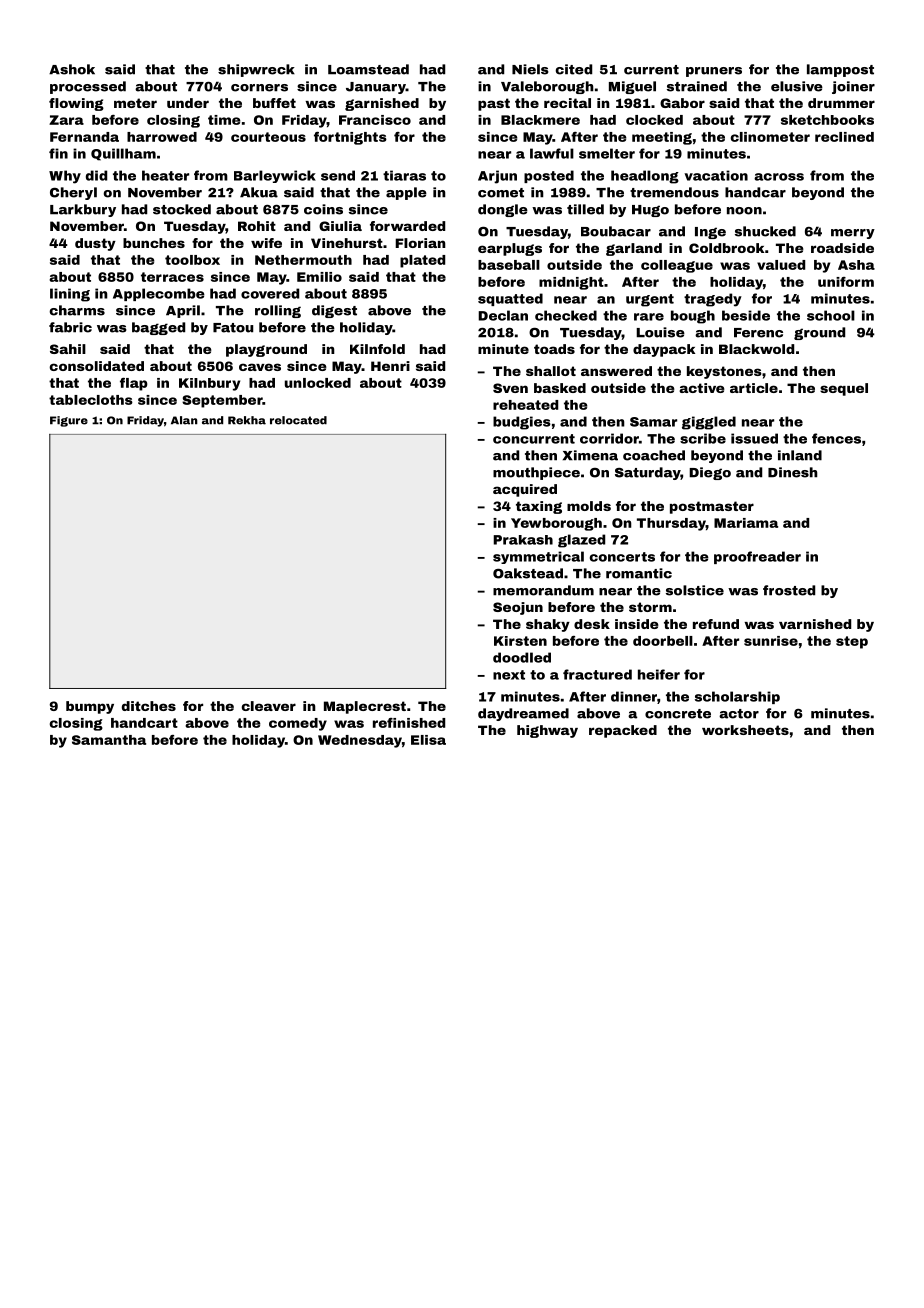 Image resolution: width=924 pixels, height=1308 pixels. I want to click on meeting, so click(662, 138).
